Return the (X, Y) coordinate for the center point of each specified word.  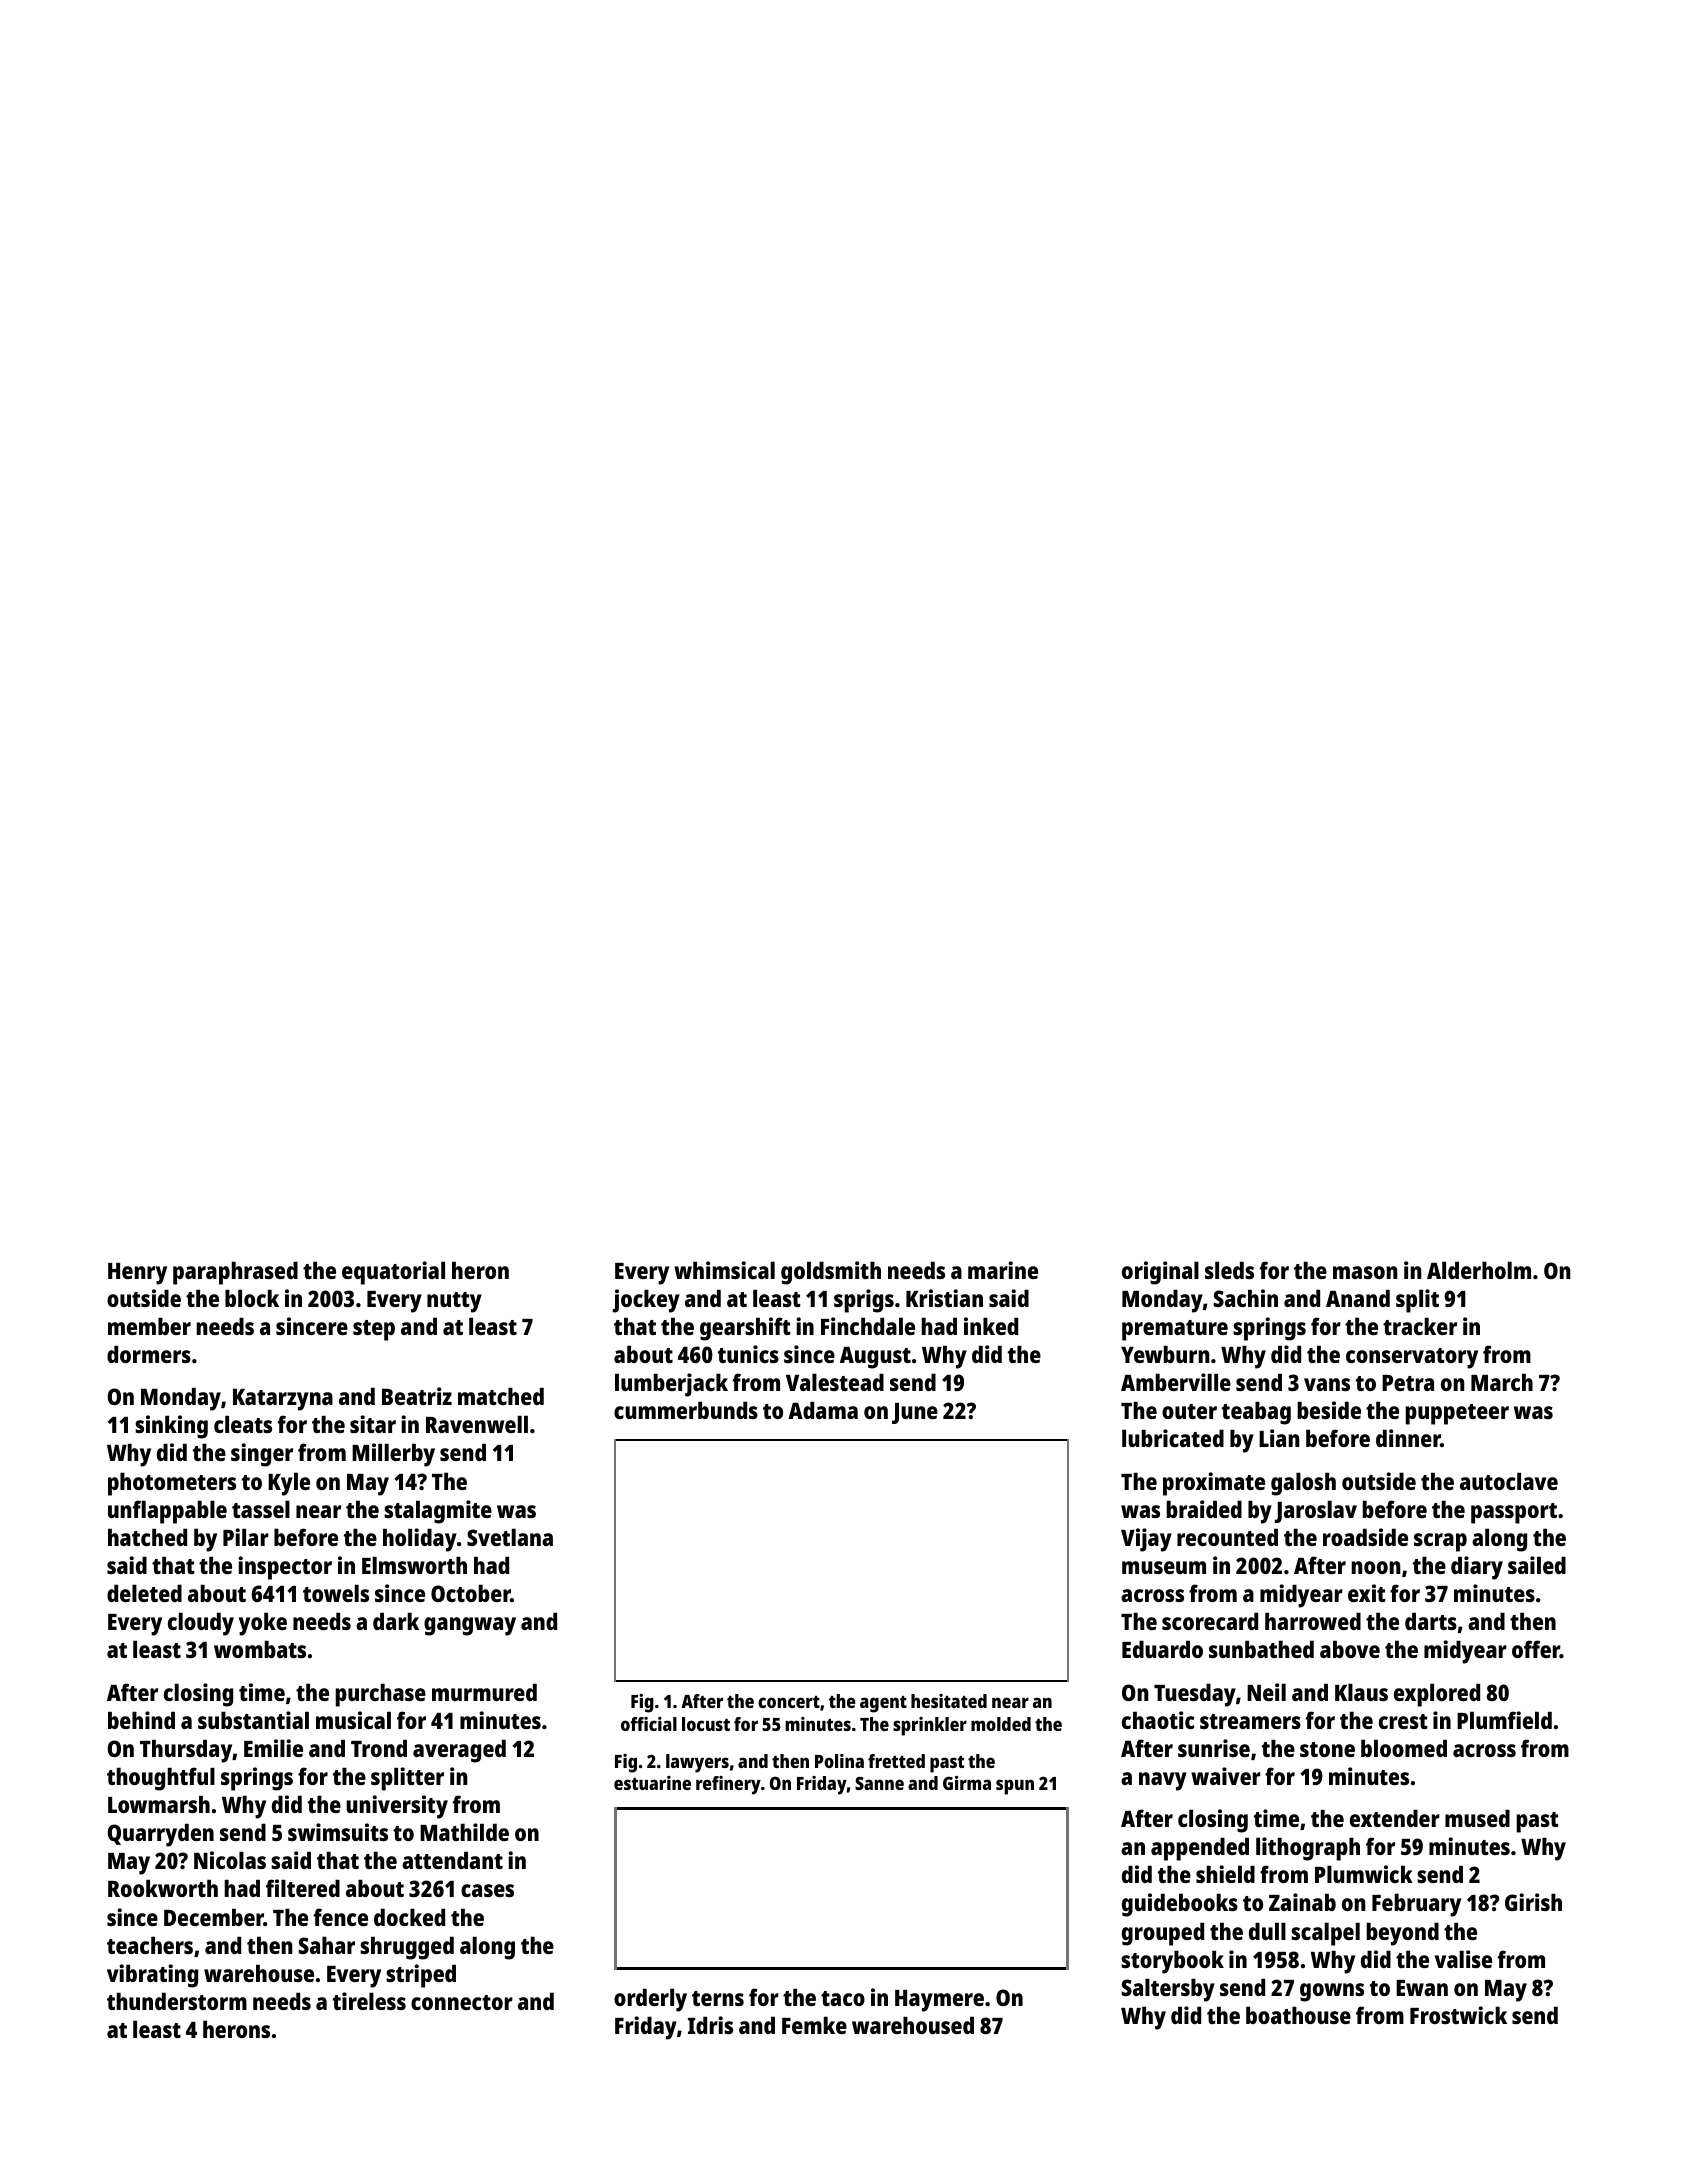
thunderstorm (177, 2001)
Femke (814, 2025)
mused (1477, 1818)
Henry (137, 1274)
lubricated (1173, 1438)
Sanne (879, 1783)
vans (1327, 1384)
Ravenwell (477, 1424)
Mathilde (464, 1832)
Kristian (944, 1298)
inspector (285, 1568)
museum (1164, 1567)
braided (1204, 1509)
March (1502, 1382)
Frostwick (1458, 2015)
